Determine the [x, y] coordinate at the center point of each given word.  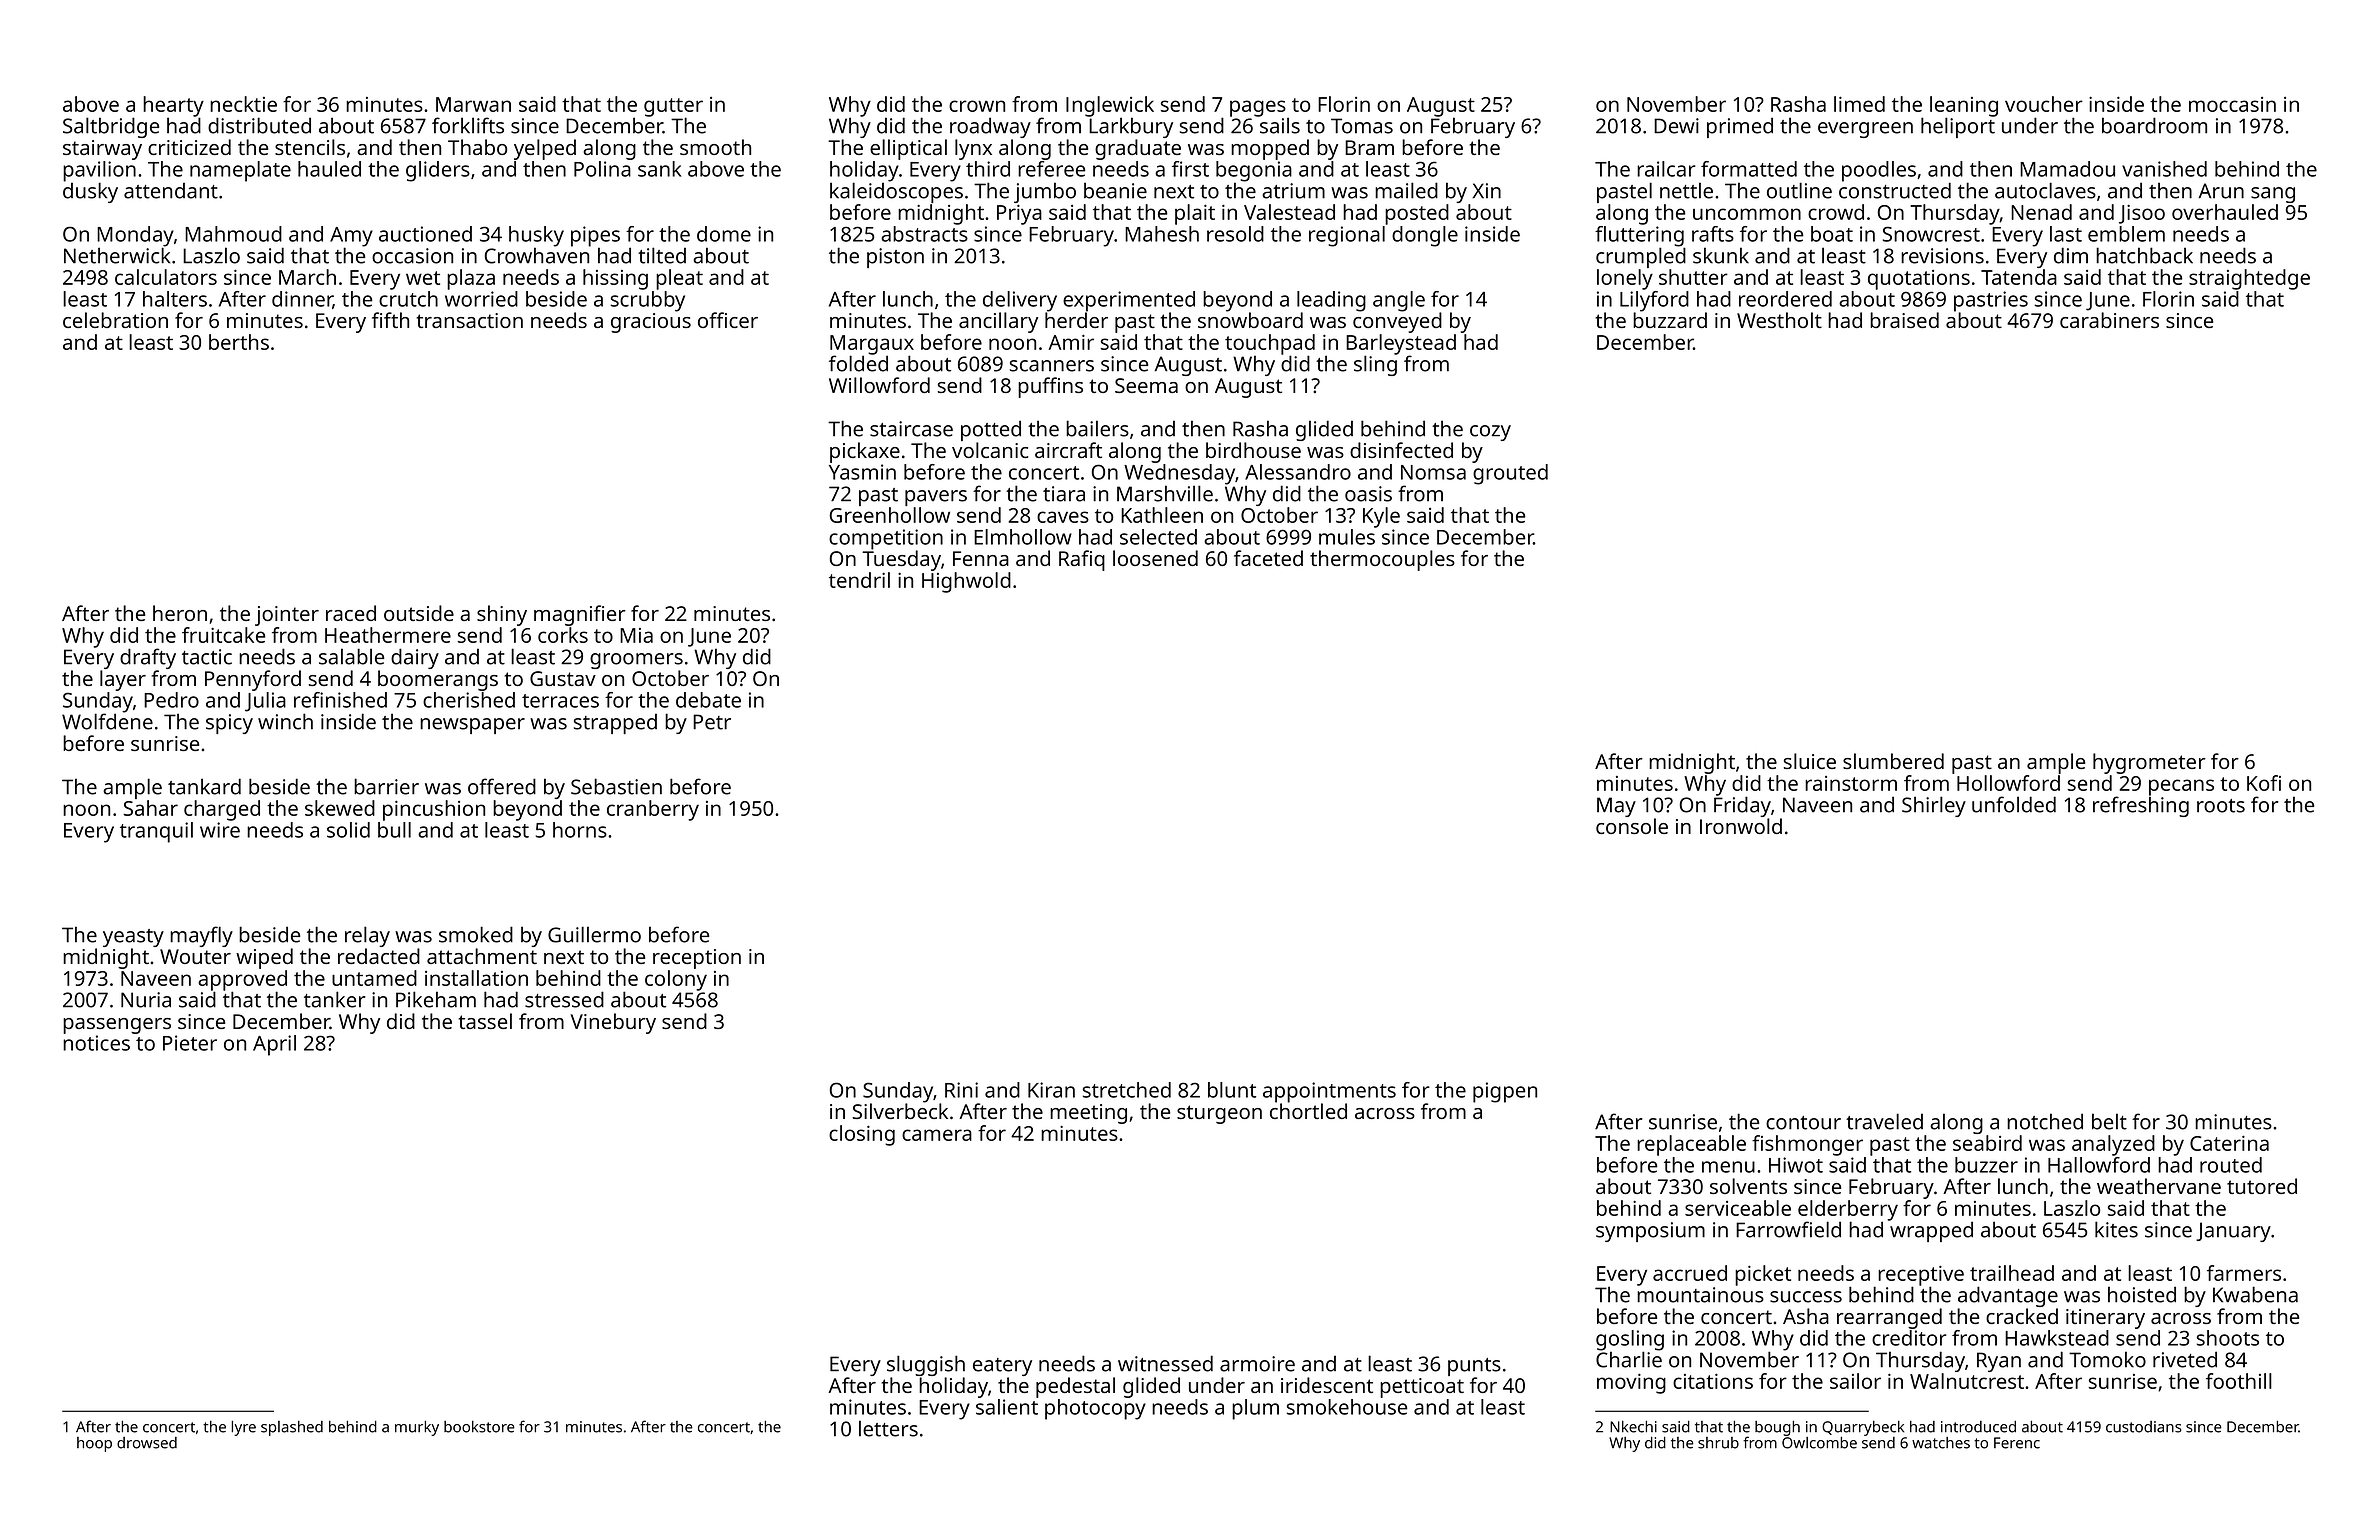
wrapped [1931, 1231]
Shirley [1934, 806]
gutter [673, 107]
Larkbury [1131, 127]
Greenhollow [890, 515]
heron [180, 613]
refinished [340, 700]
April [274, 1045]
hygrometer [2149, 763]
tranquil [156, 832]
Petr [712, 722]
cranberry [653, 810]
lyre [243, 1428]
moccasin [2232, 104]
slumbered [1893, 761]
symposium [1650, 1232]
